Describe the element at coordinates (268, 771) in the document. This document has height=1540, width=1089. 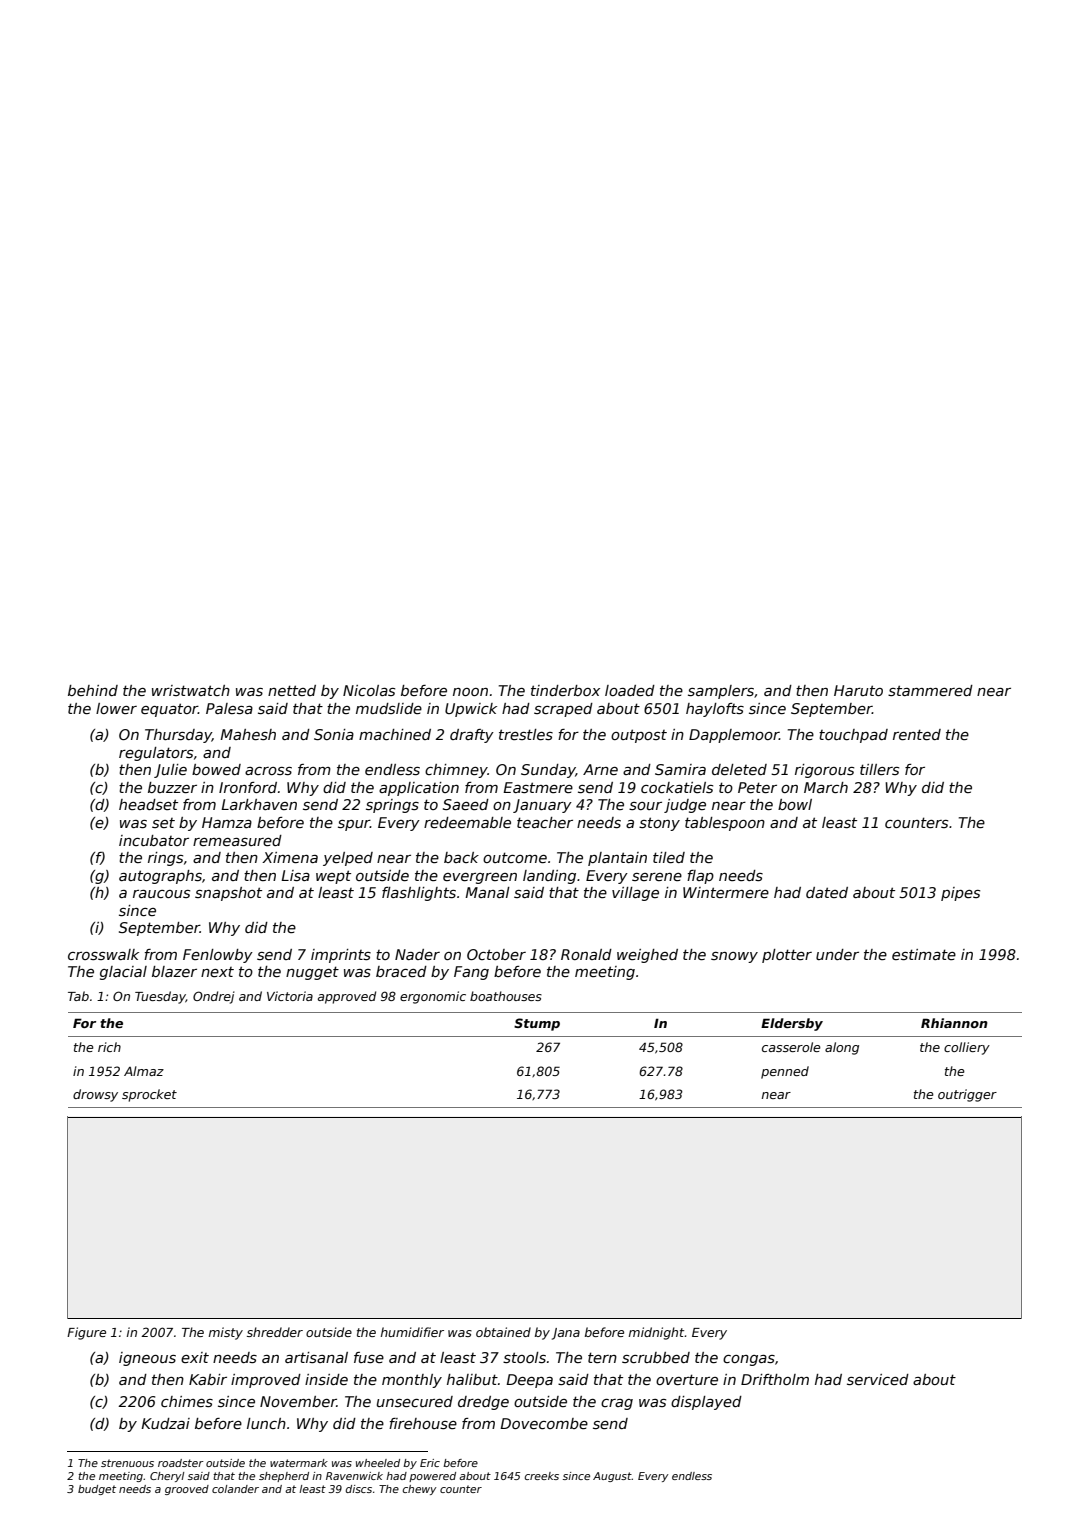
I see `across` at that location.
